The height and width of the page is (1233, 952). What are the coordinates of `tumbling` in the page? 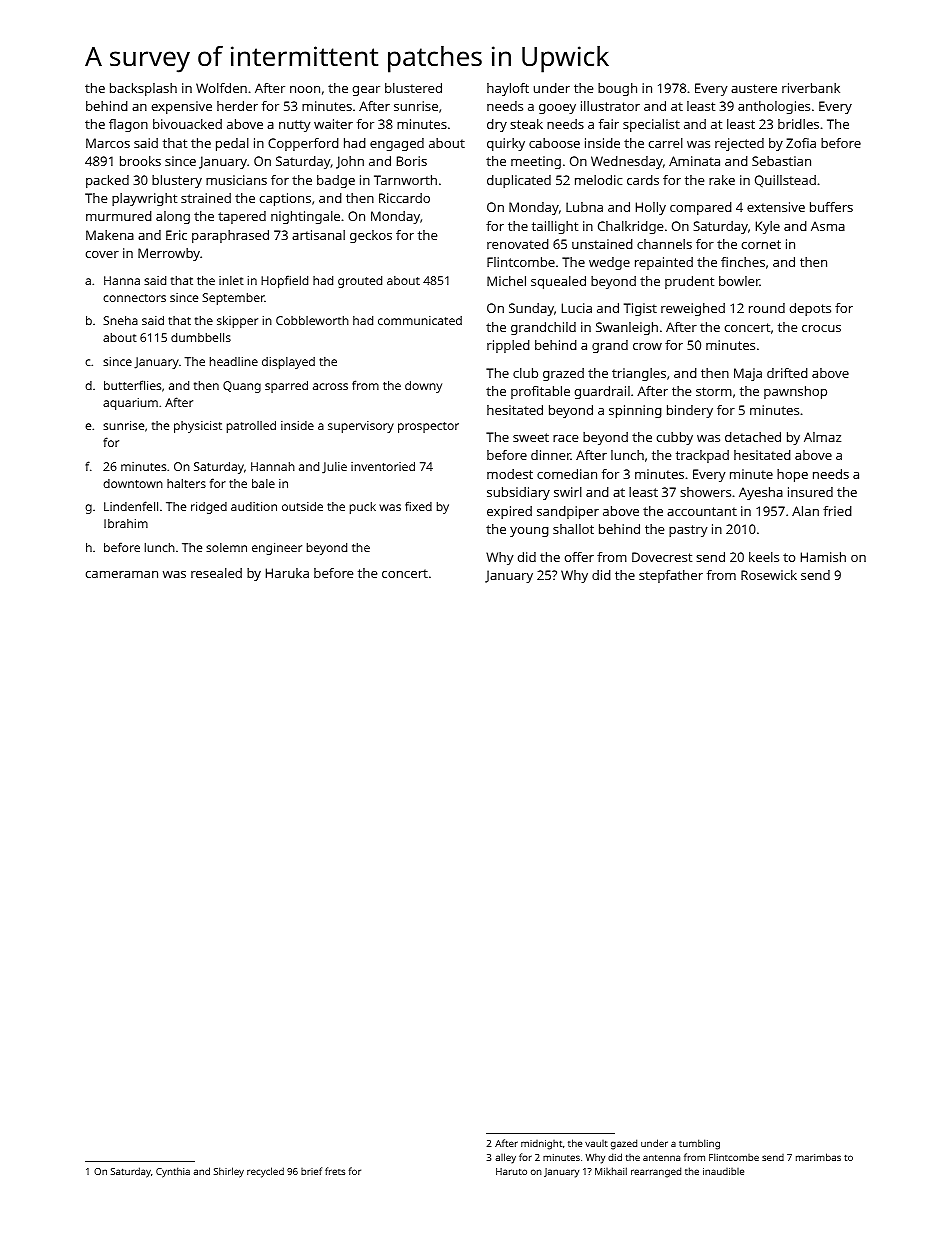 It's located at (699, 1144).
